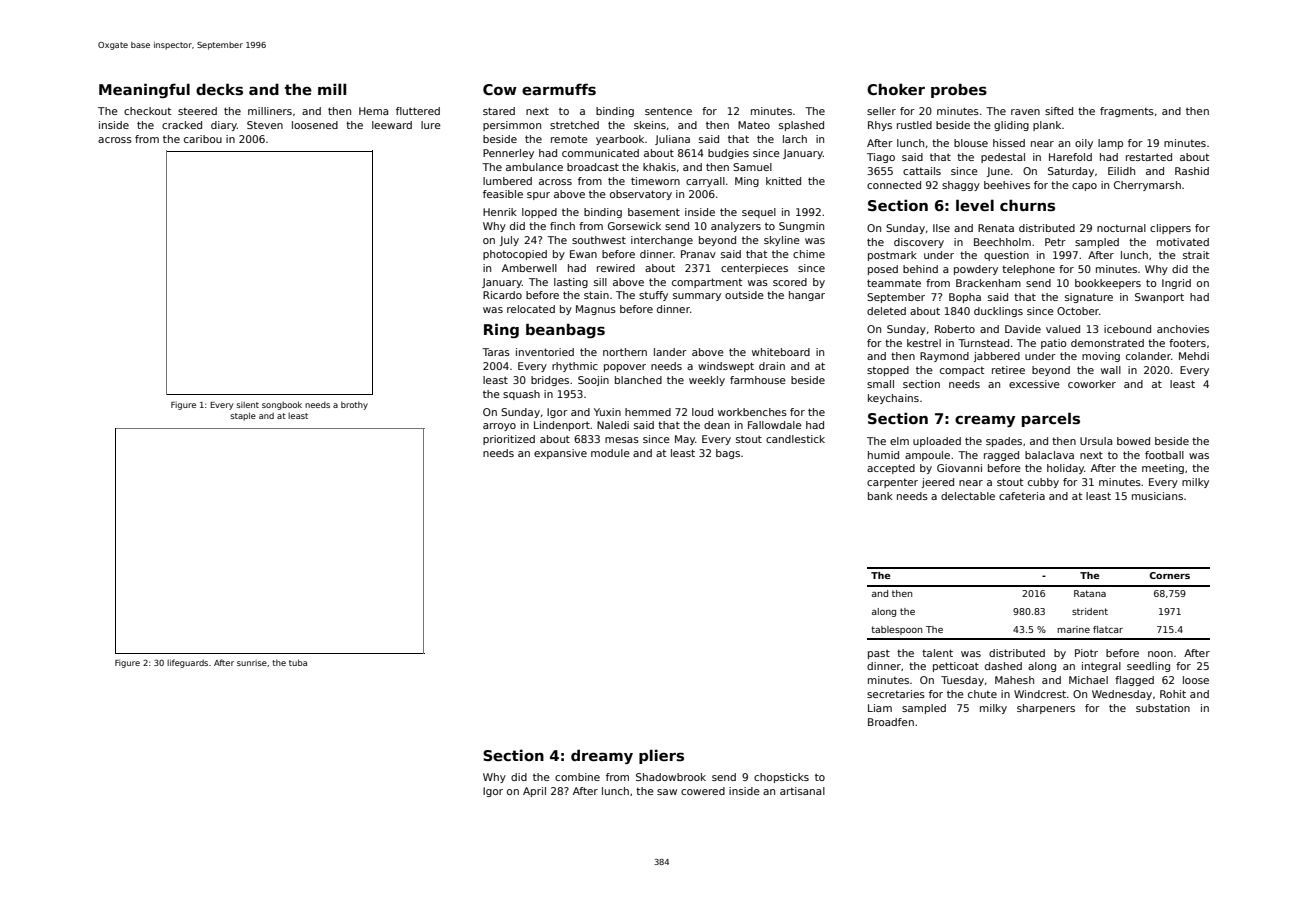 The image size is (1308, 924). What do you see at coordinates (880, 496) in the document?
I see `bank` at bounding box center [880, 496].
